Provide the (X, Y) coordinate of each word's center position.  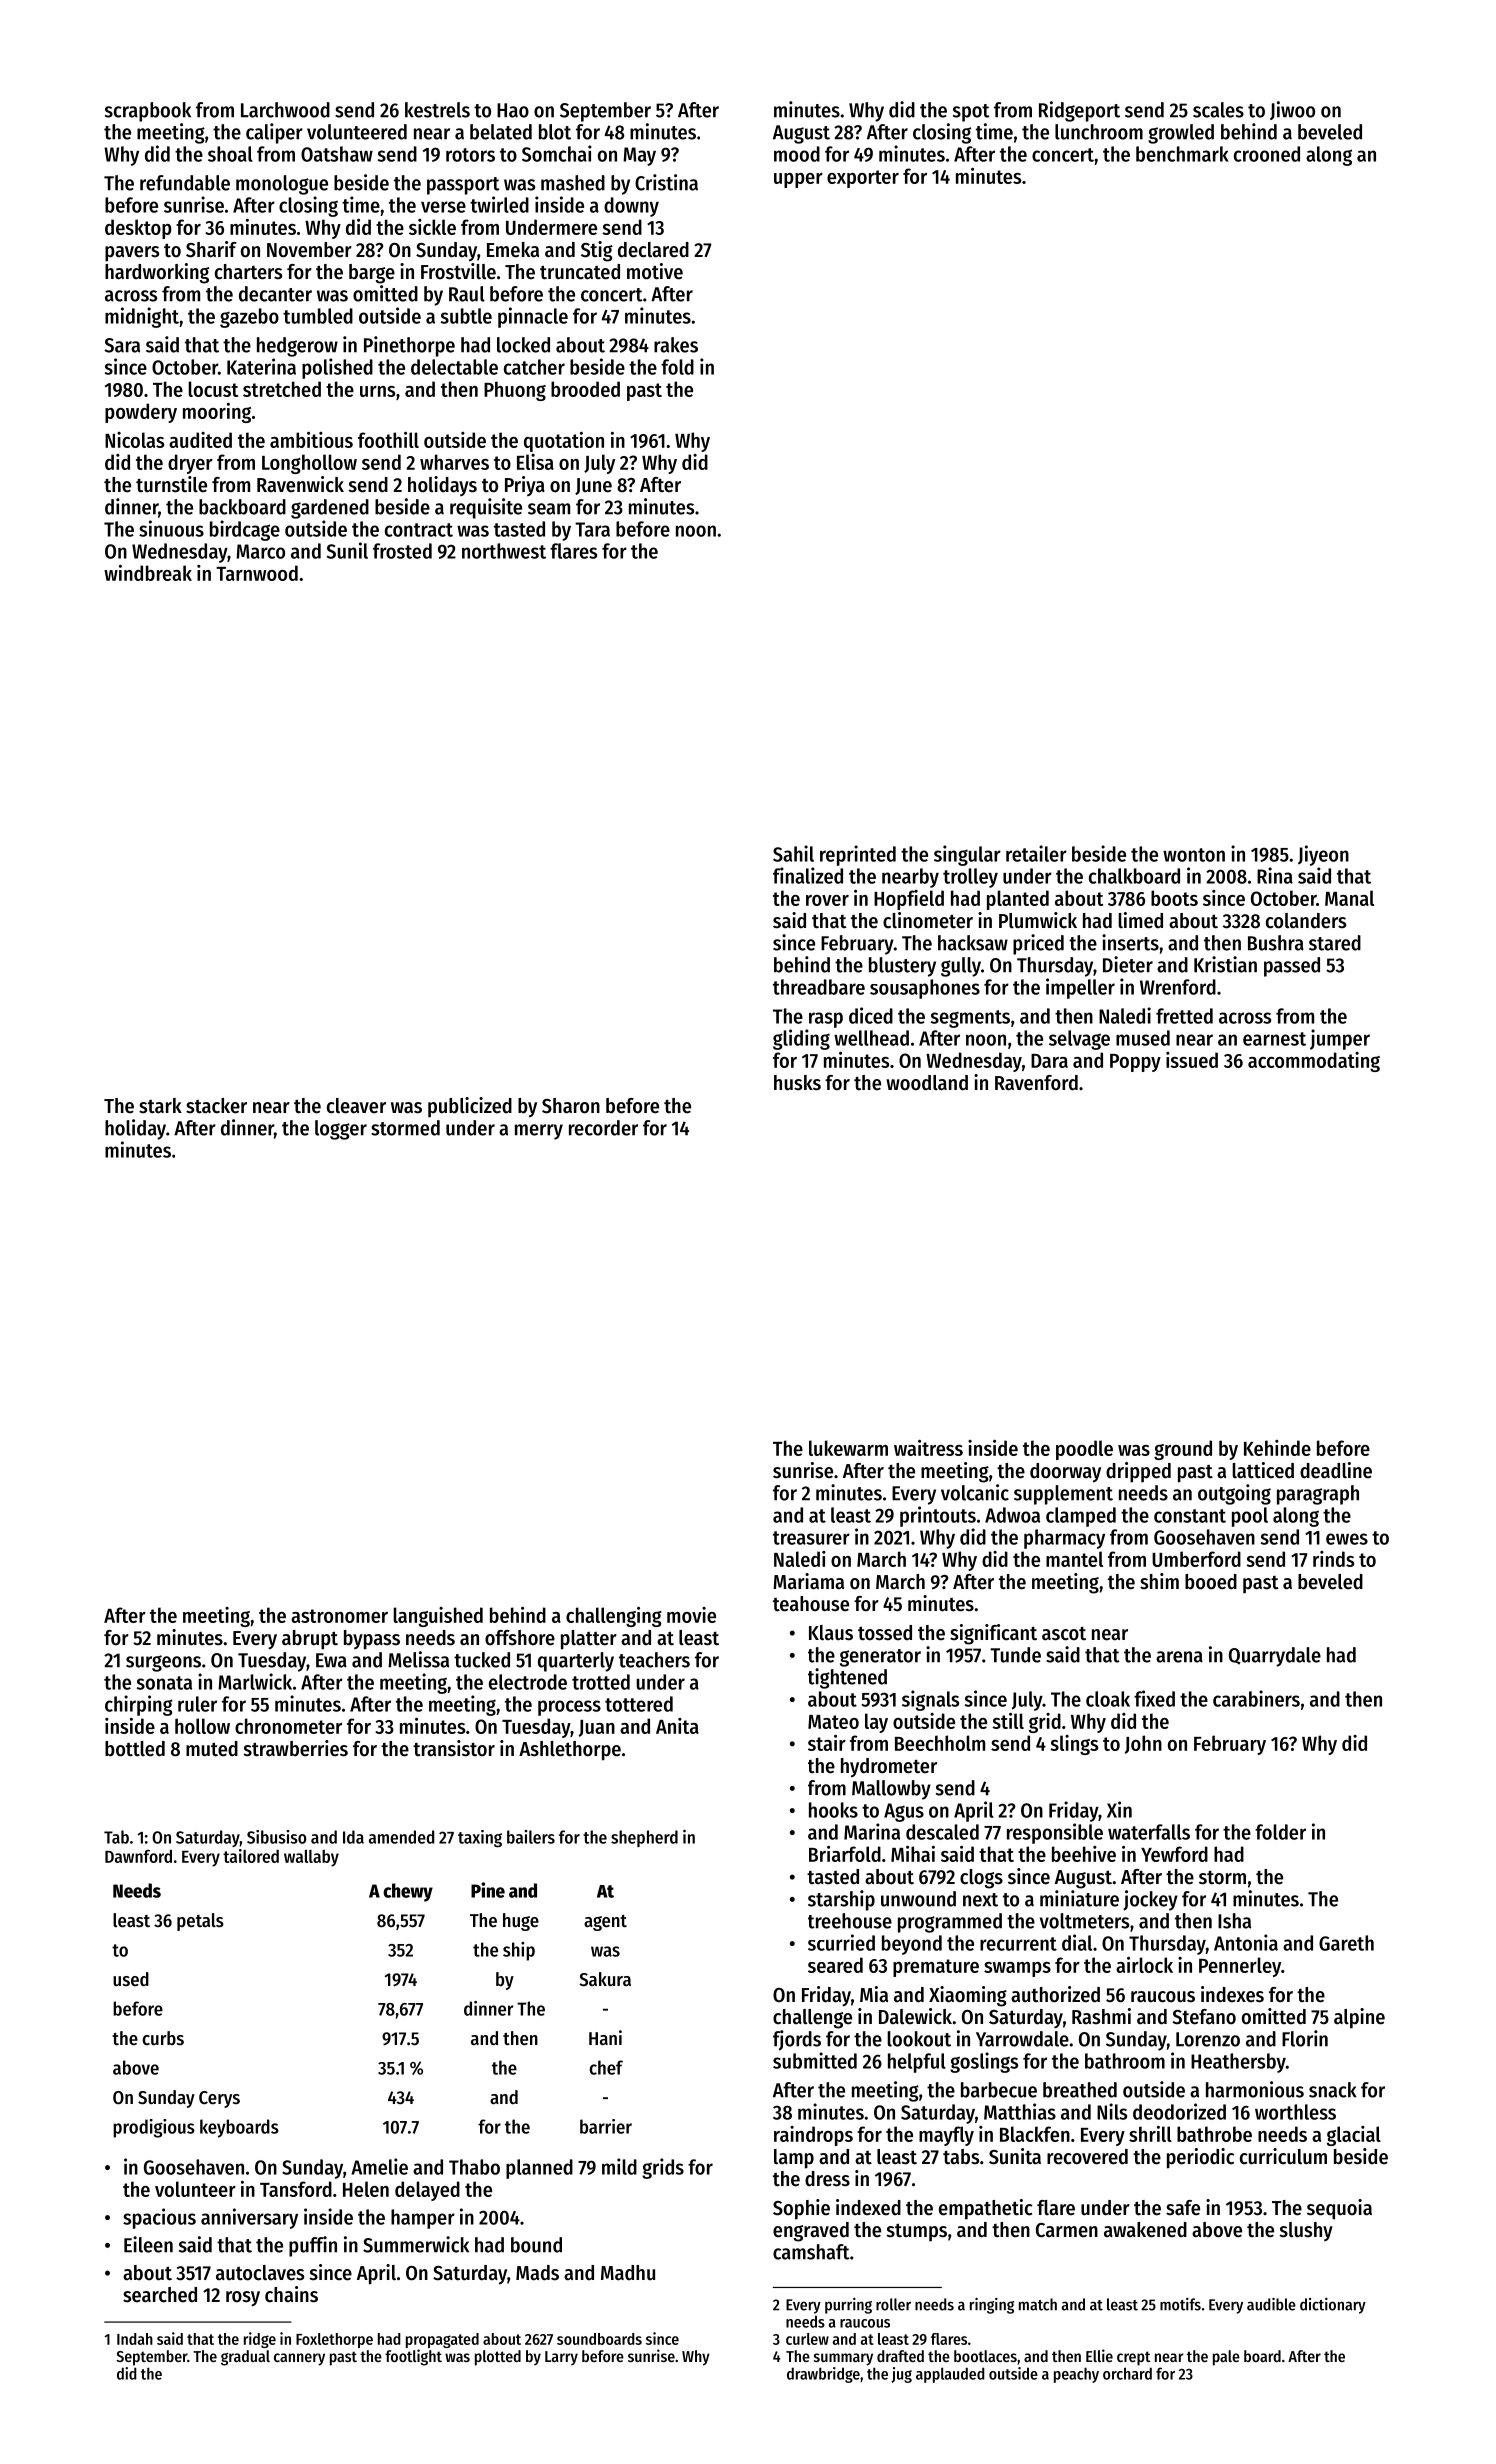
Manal (1349, 898)
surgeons (163, 1663)
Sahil (793, 853)
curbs (163, 2038)
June (593, 486)
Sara (122, 345)
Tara (592, 529)
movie (691, 1615)
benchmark (1182, 154)
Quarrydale (1275, 1657)
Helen (366, 2189)
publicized (470, 1107)
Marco (260, 551)
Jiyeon (1323, 855)
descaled (942, 1832)
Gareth (1346, 1943)
